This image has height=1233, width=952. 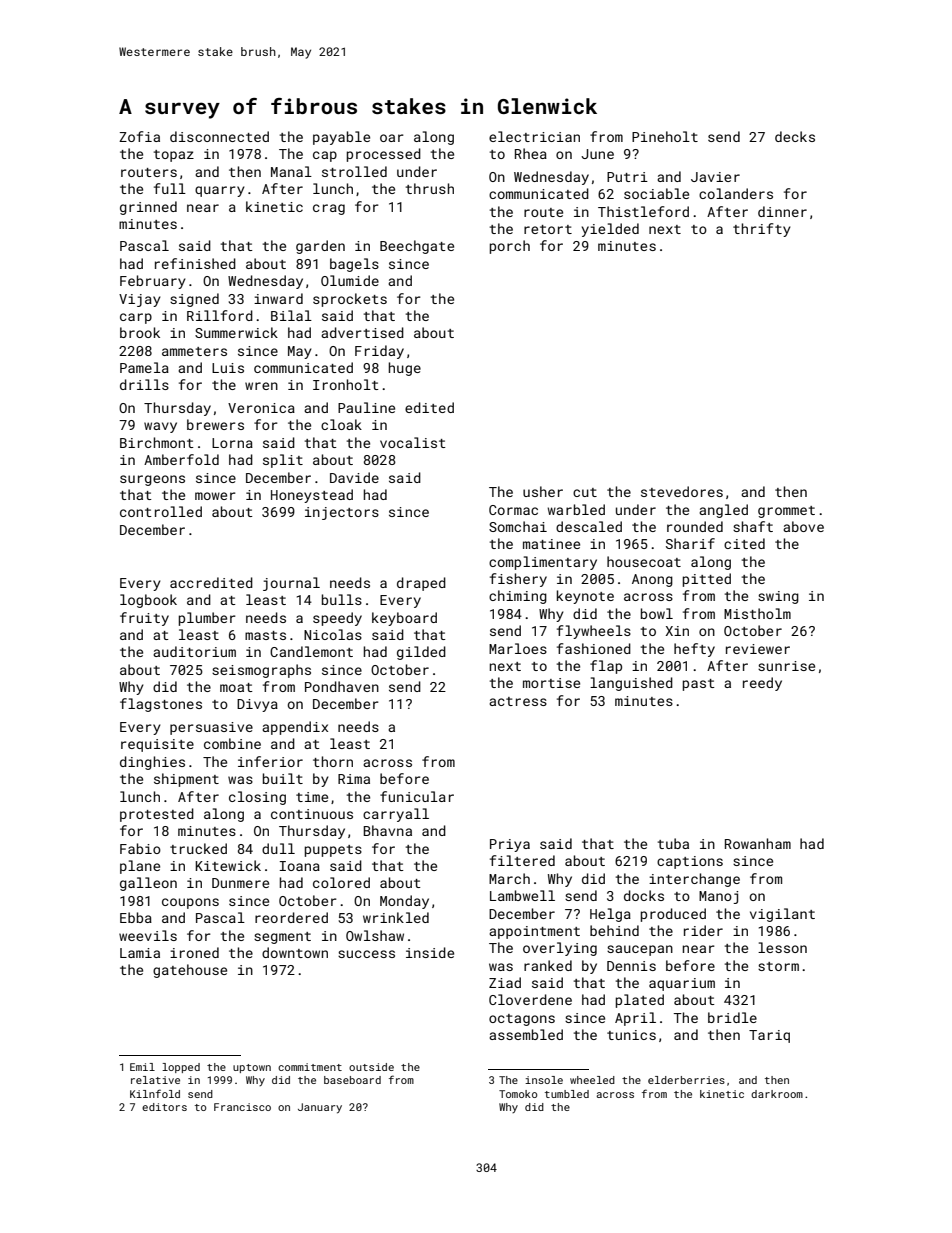 What do you see at coordinates (157, 745) in the image?
I see `requisite` at bounding box center [157, 745].
